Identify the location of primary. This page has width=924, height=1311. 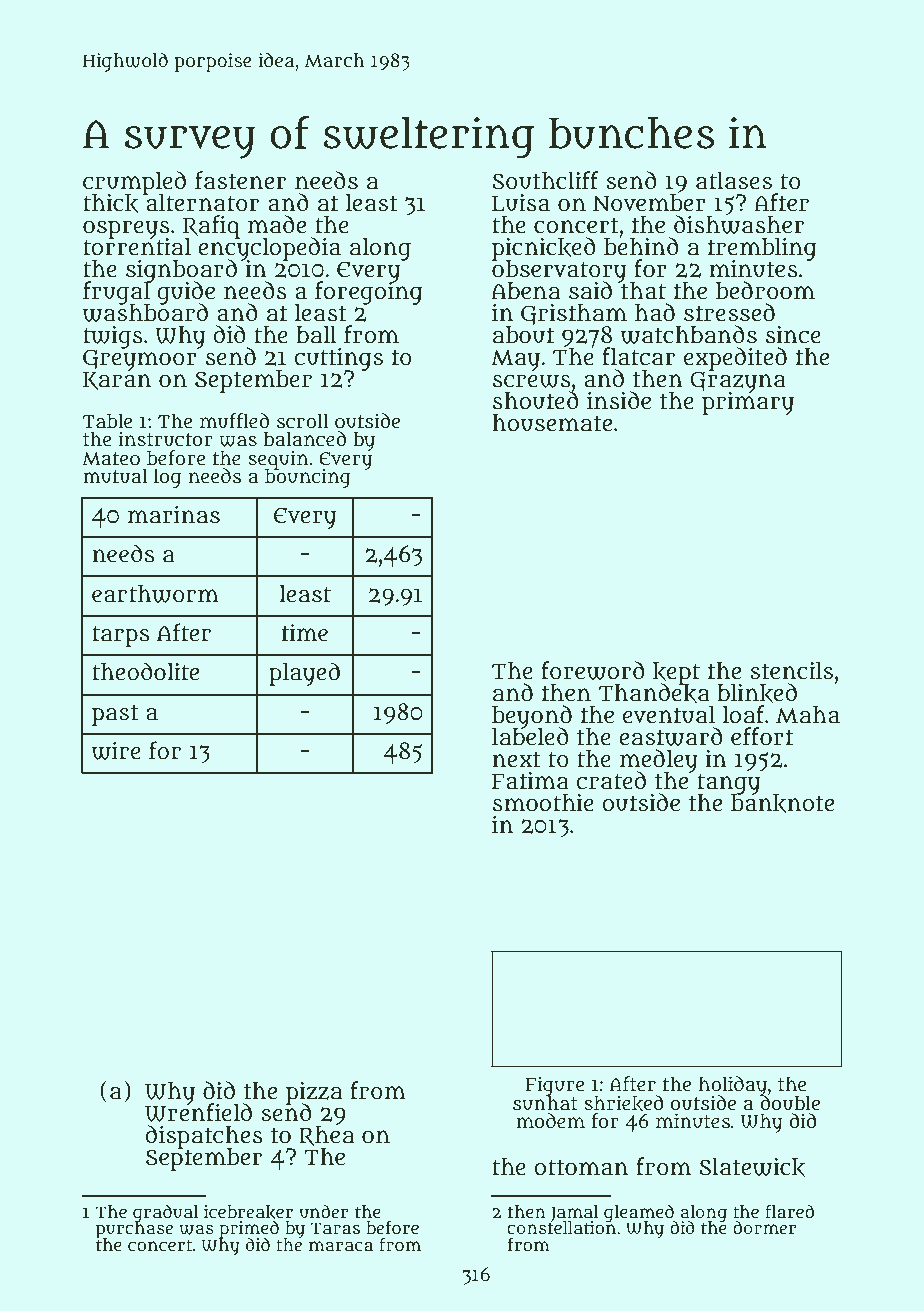
(748, 403).
